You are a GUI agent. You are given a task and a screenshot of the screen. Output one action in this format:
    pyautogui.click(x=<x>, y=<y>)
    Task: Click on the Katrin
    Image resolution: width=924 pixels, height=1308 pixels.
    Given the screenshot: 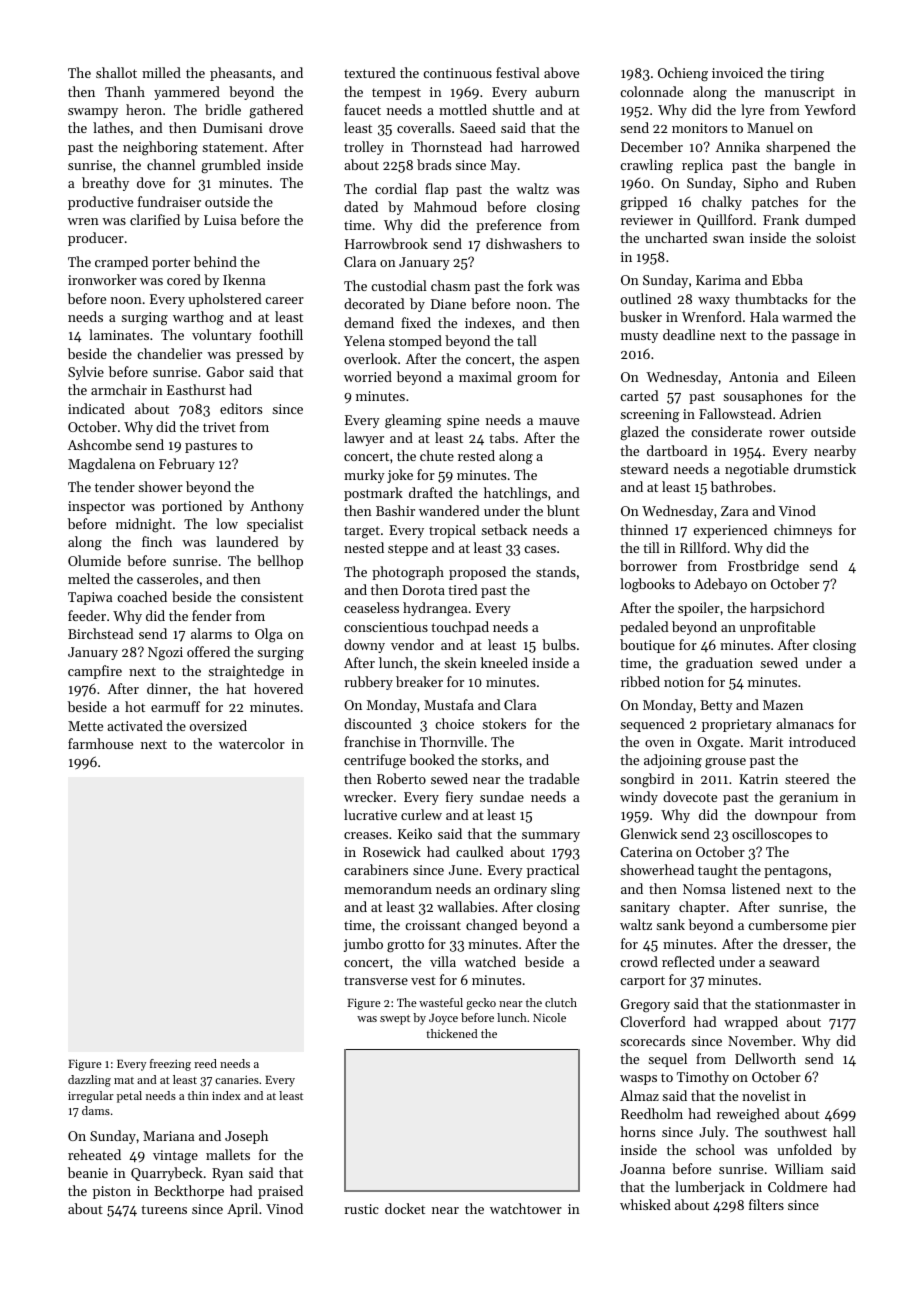 What is the action you would take?
    pyautogui.click(x=758, y=779)
